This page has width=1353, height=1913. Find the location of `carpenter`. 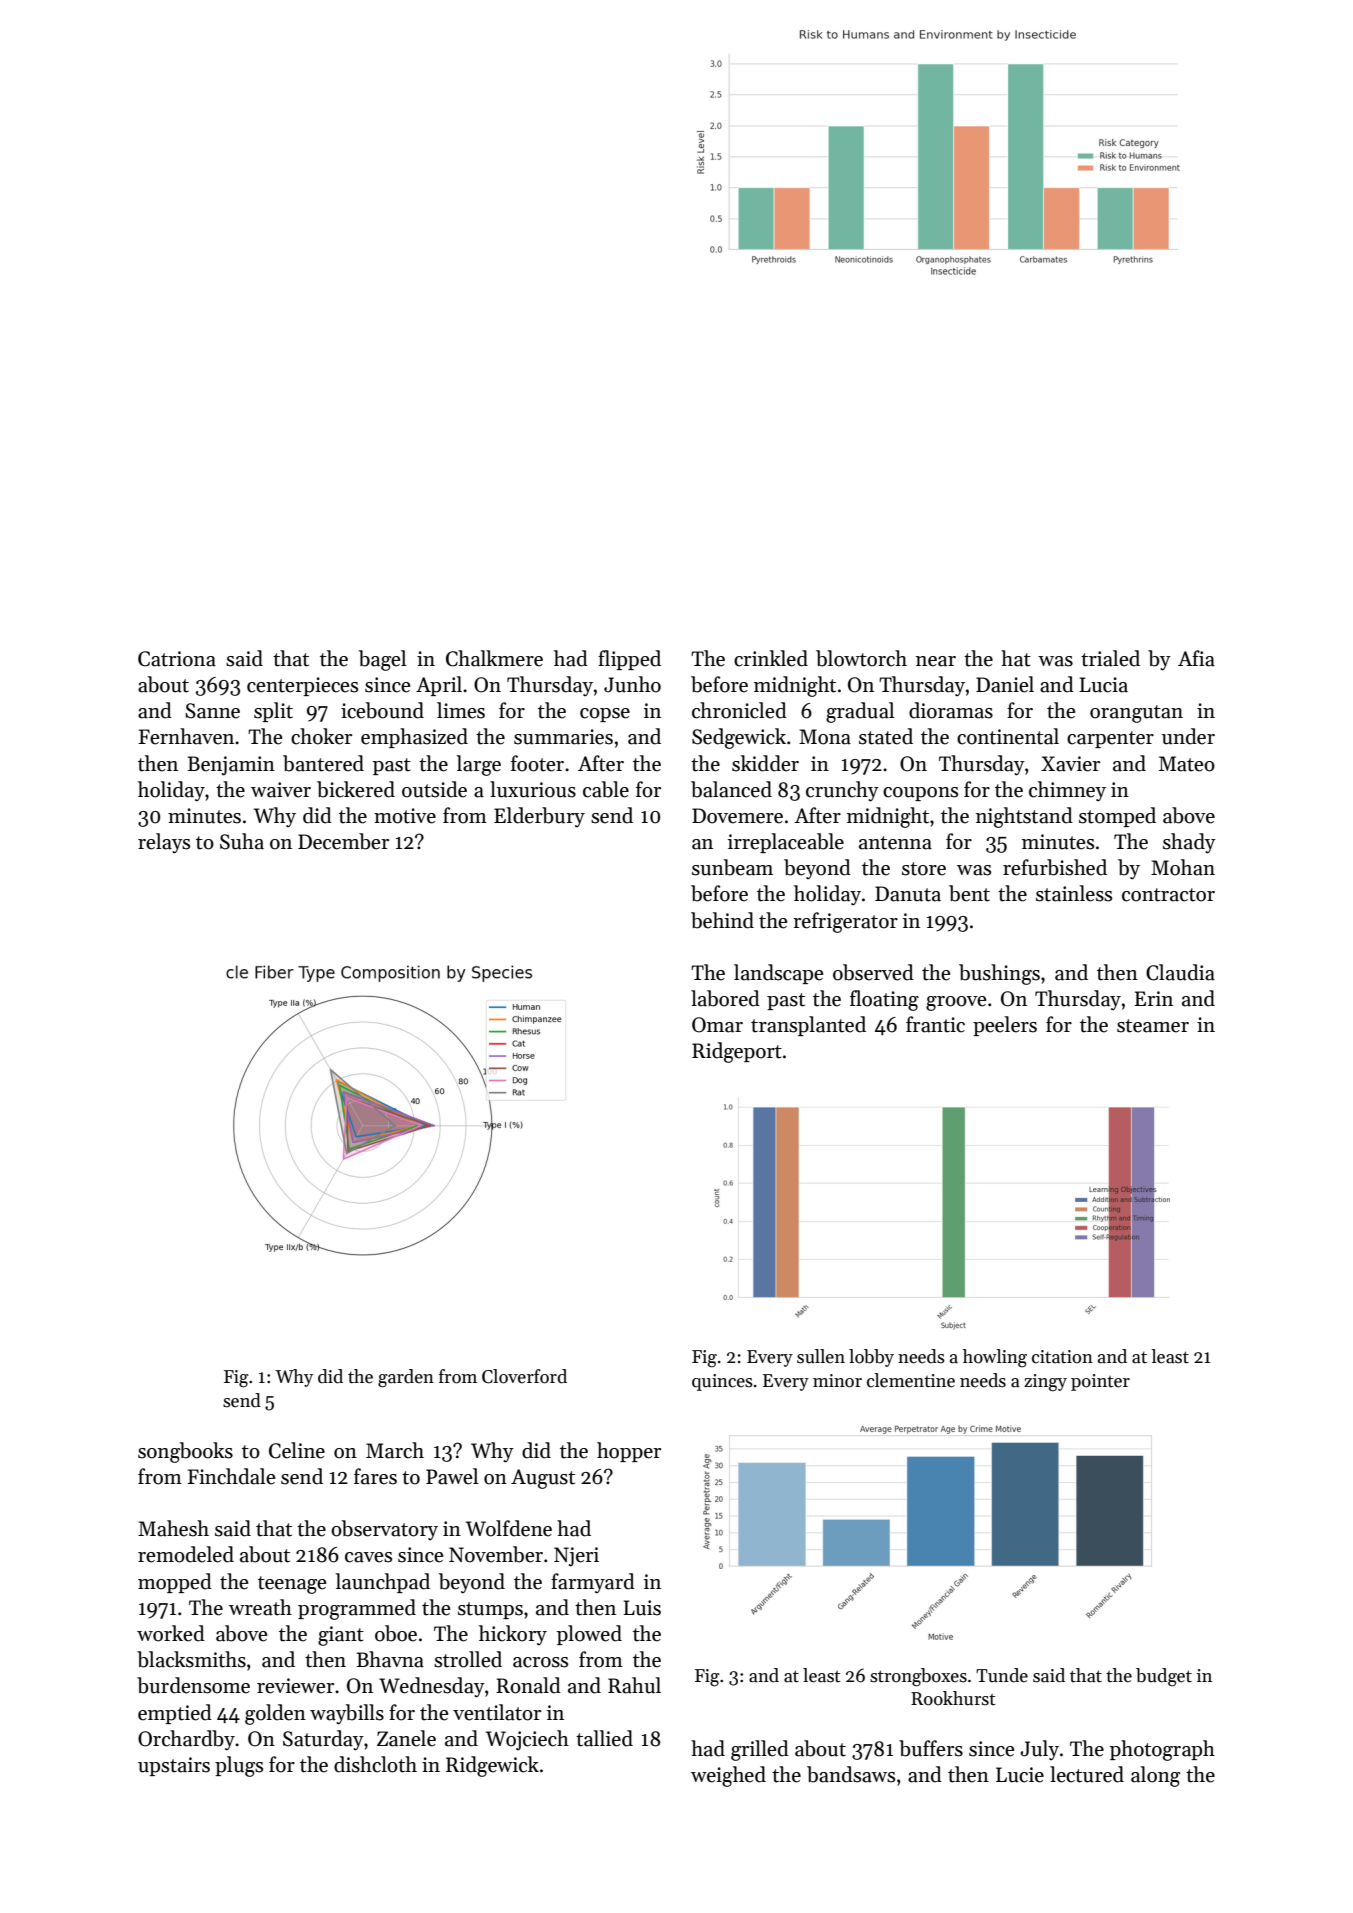

carpenter is located at coordinates (1110, 739).
